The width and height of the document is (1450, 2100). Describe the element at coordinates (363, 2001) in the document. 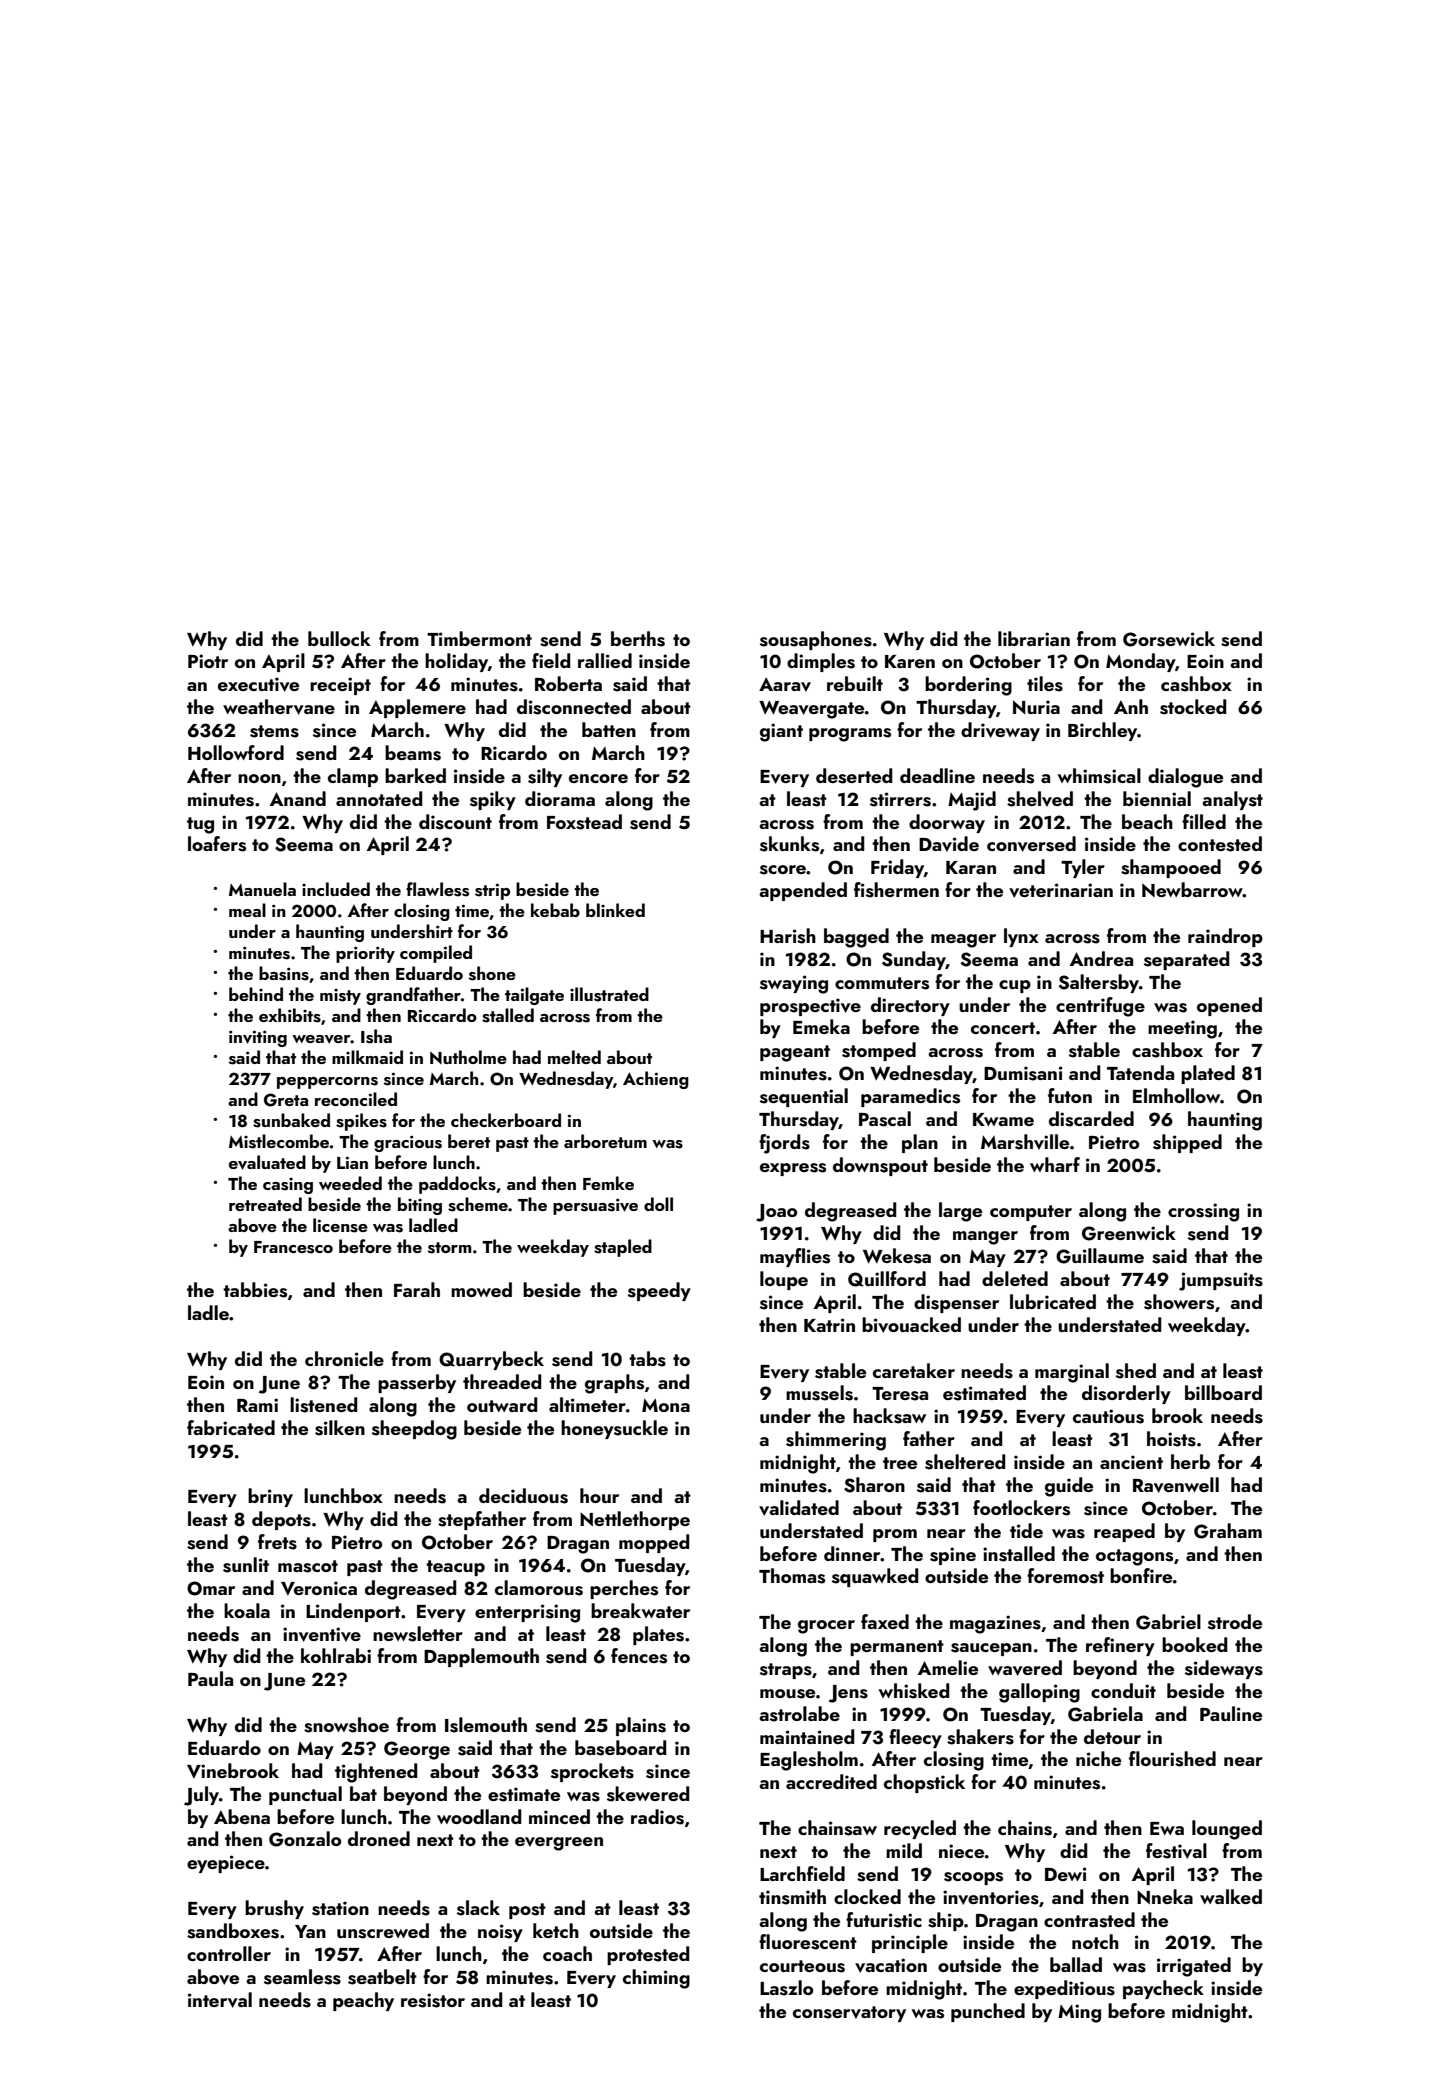

I see `peachy` at that location.
